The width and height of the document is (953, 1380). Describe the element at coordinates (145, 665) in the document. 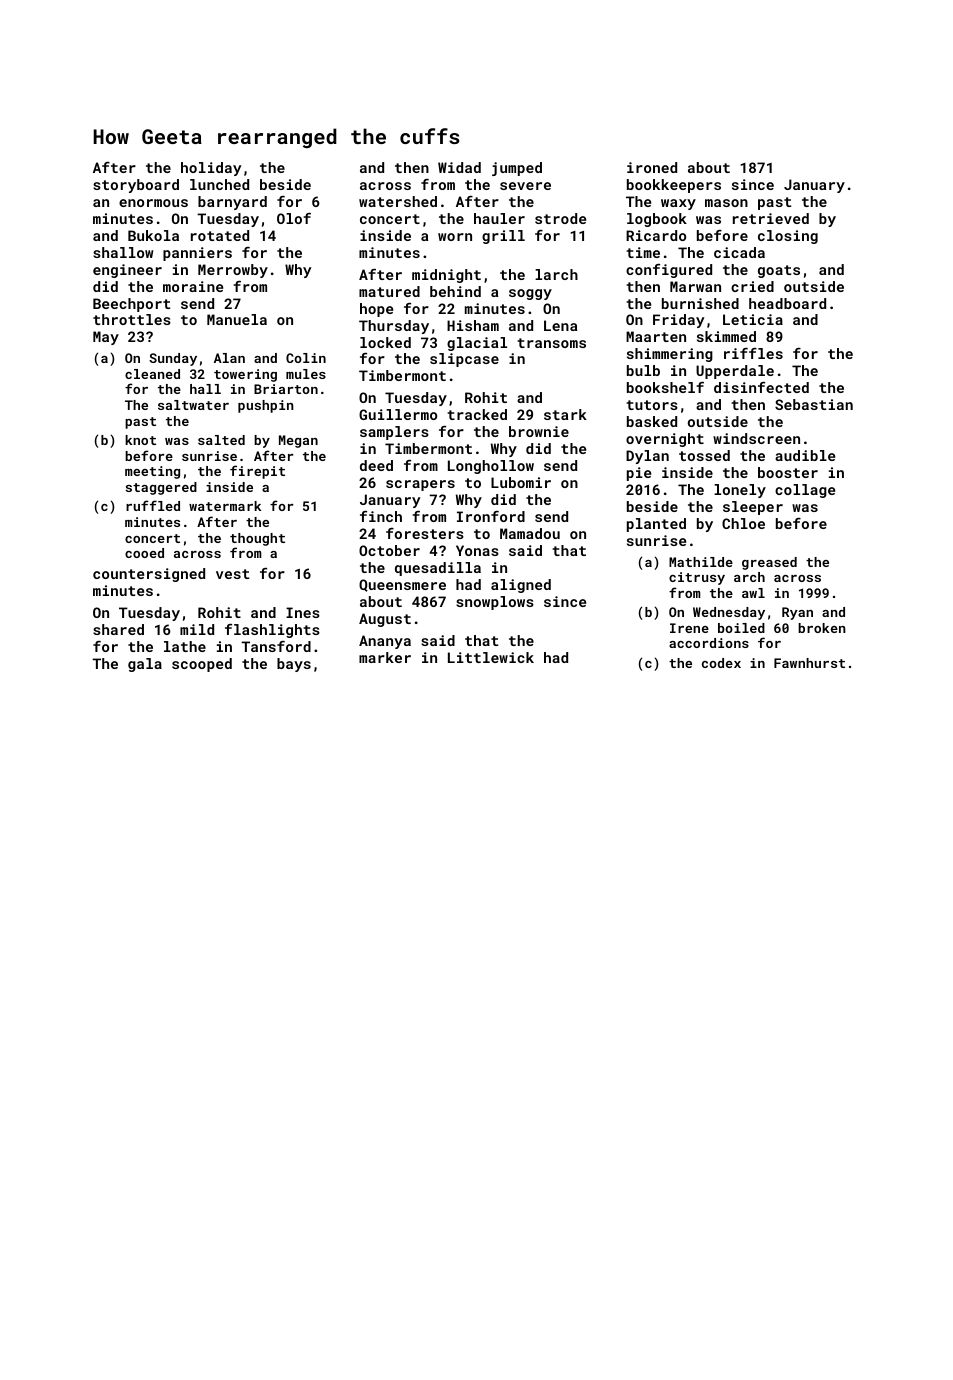

I see `gala` at that location.
